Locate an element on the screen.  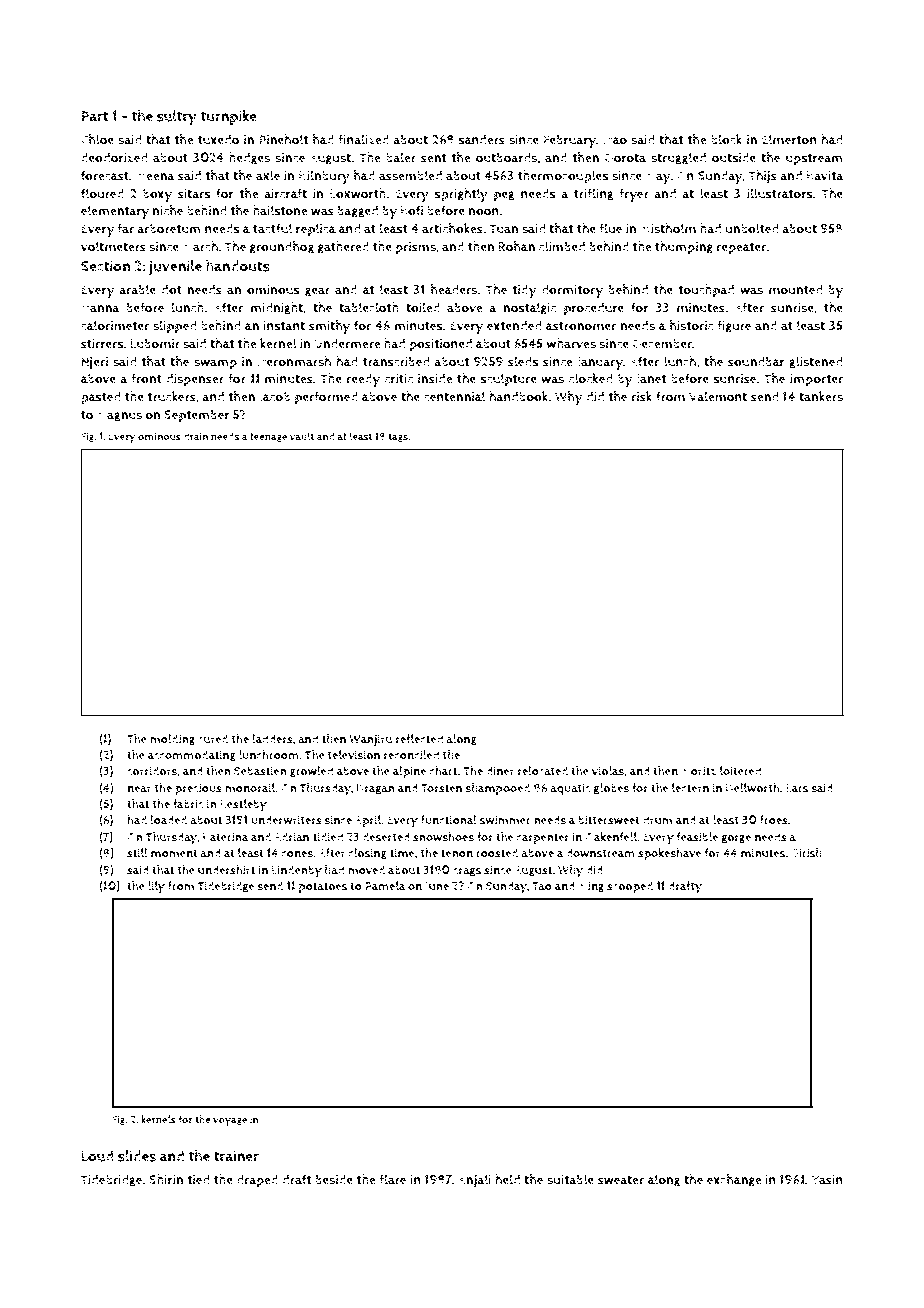
Magnus is located at coordinates (119, 416).
